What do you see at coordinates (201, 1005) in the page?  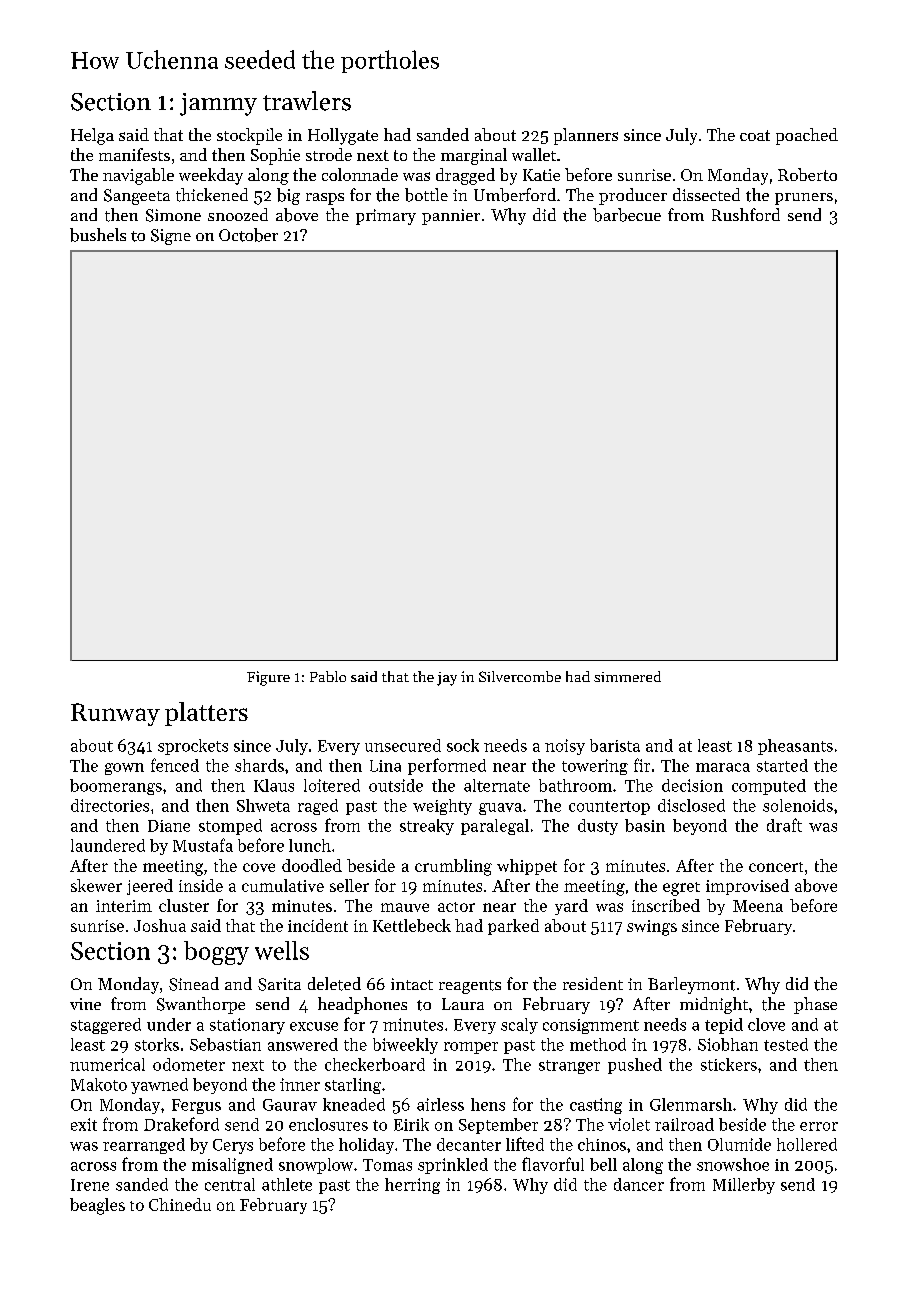 I see `Swanthorpe` at bounding box center [201, 1005].
